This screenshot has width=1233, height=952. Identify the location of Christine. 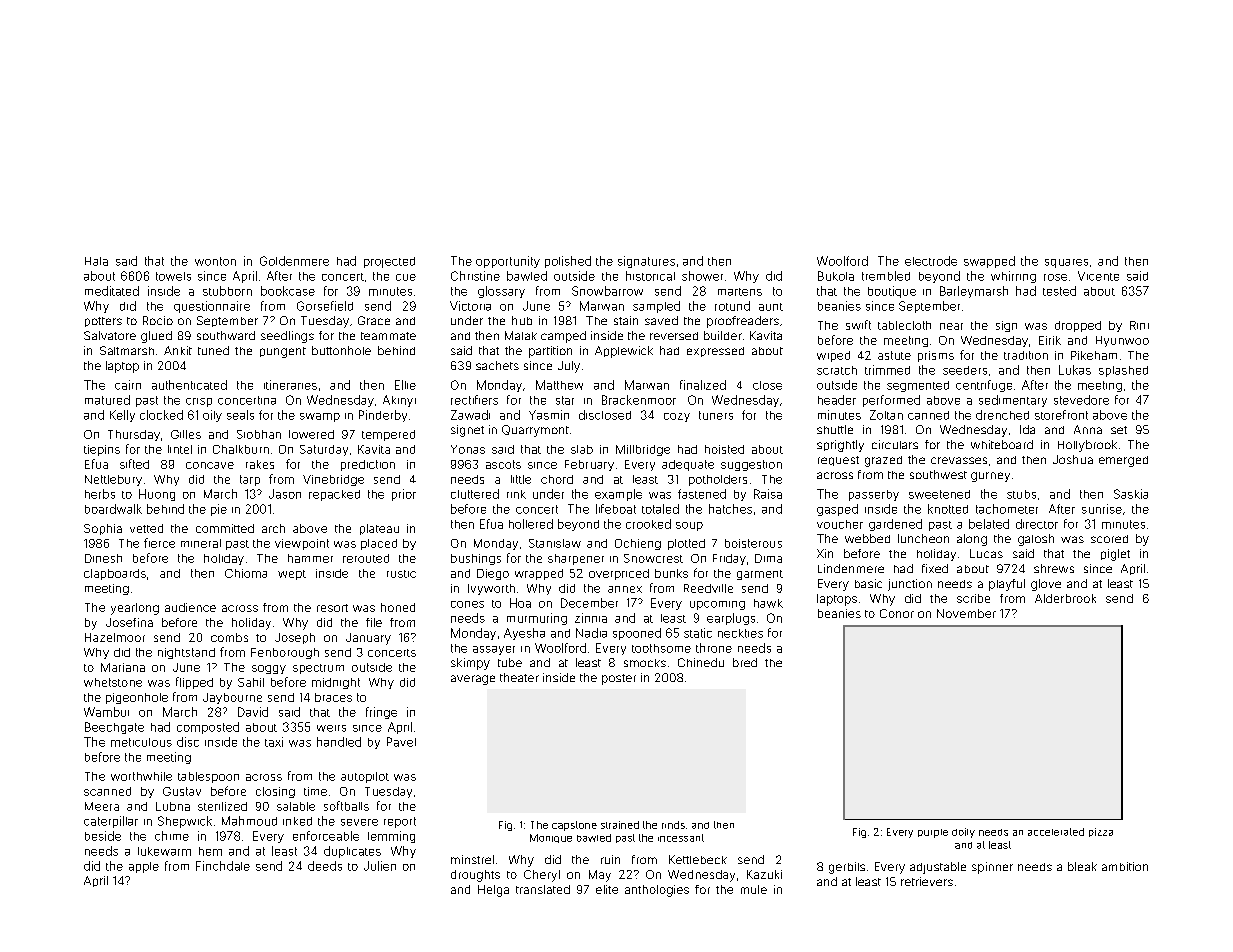
(475, 276).
